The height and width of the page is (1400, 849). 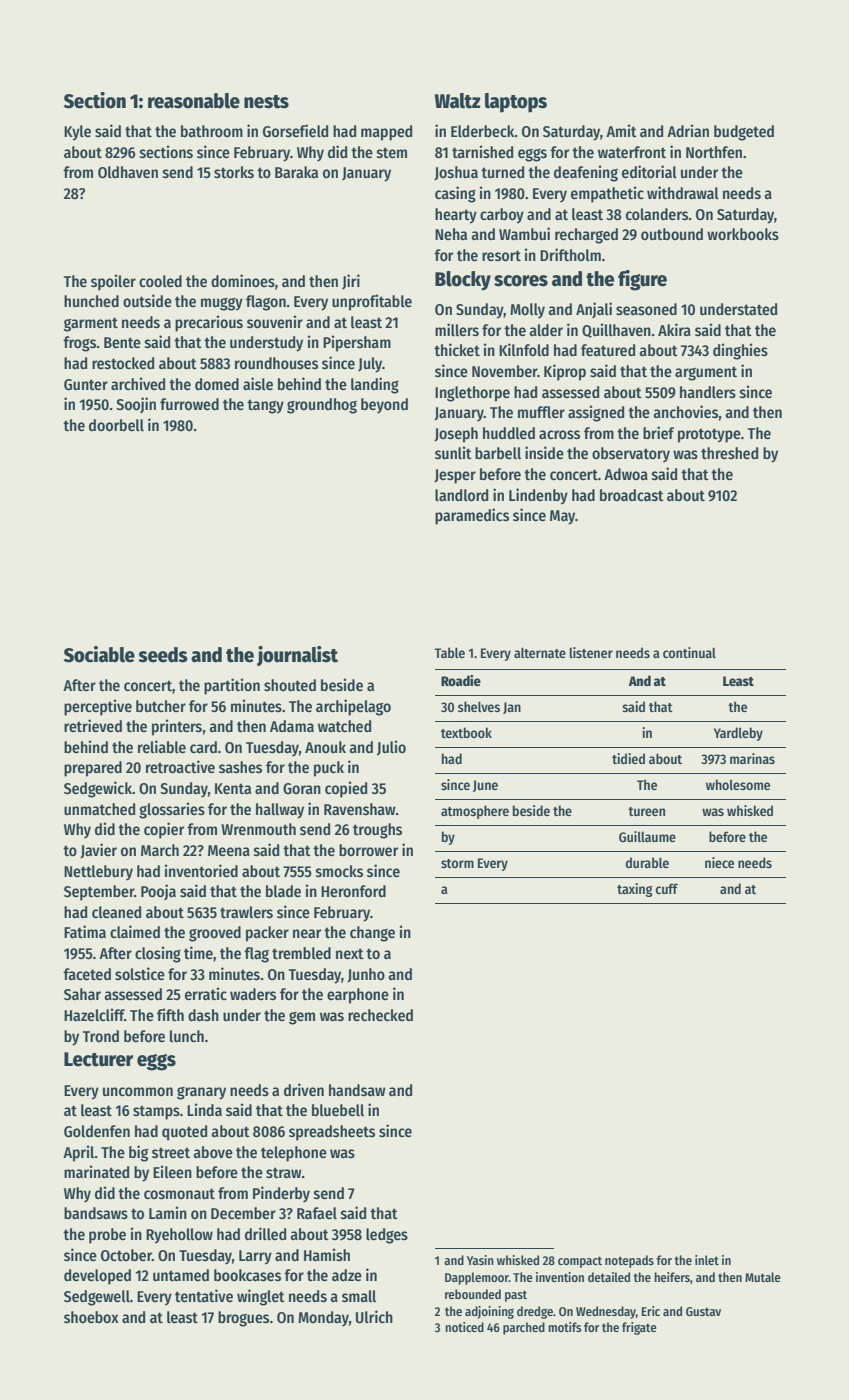 What do you see at coordinates (91, 1317) in the page?
I see `shoebox` at bounding box center [91, 1317].
